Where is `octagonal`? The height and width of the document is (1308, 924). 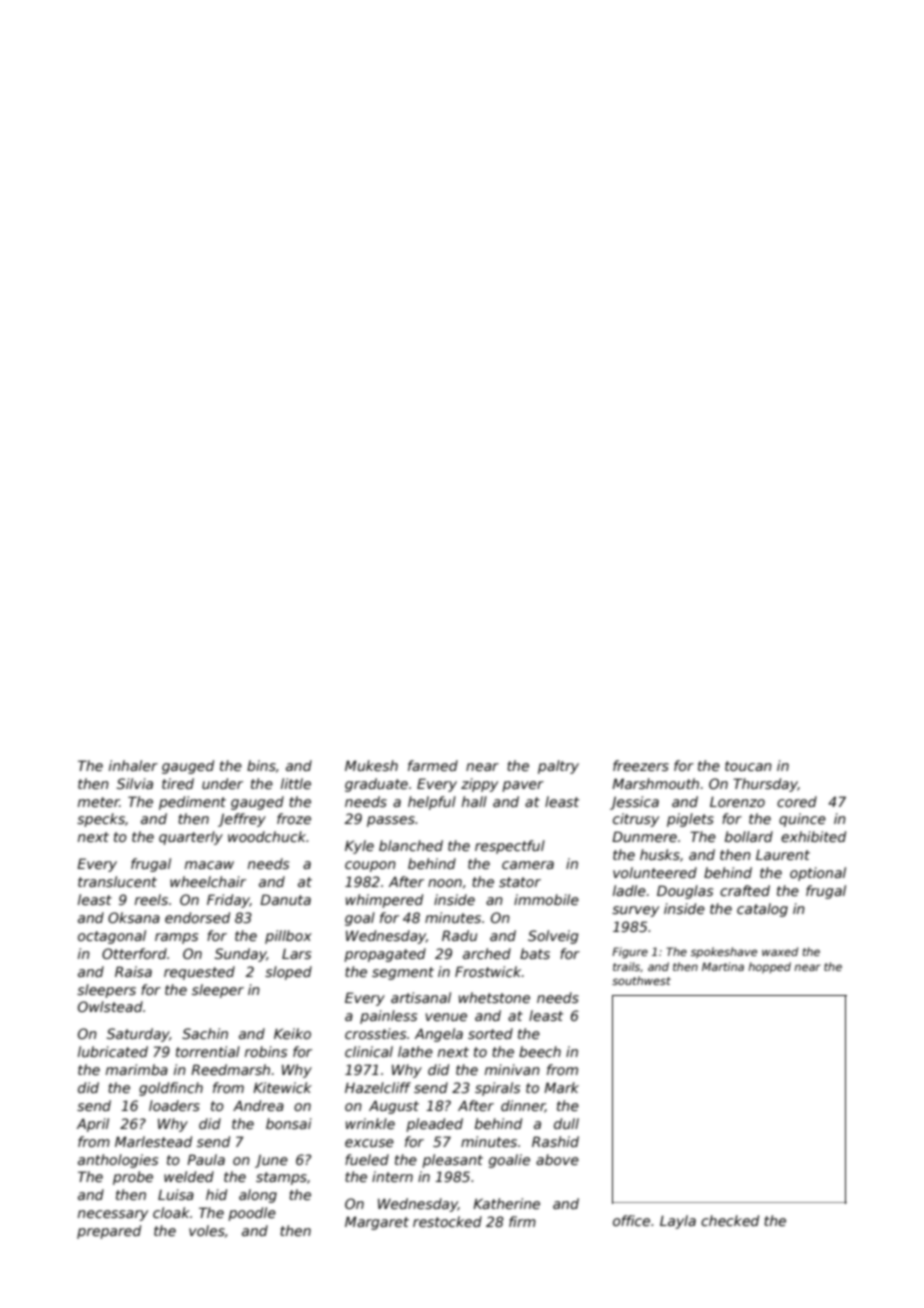 octagonal is located at coordinates (112, 937).
